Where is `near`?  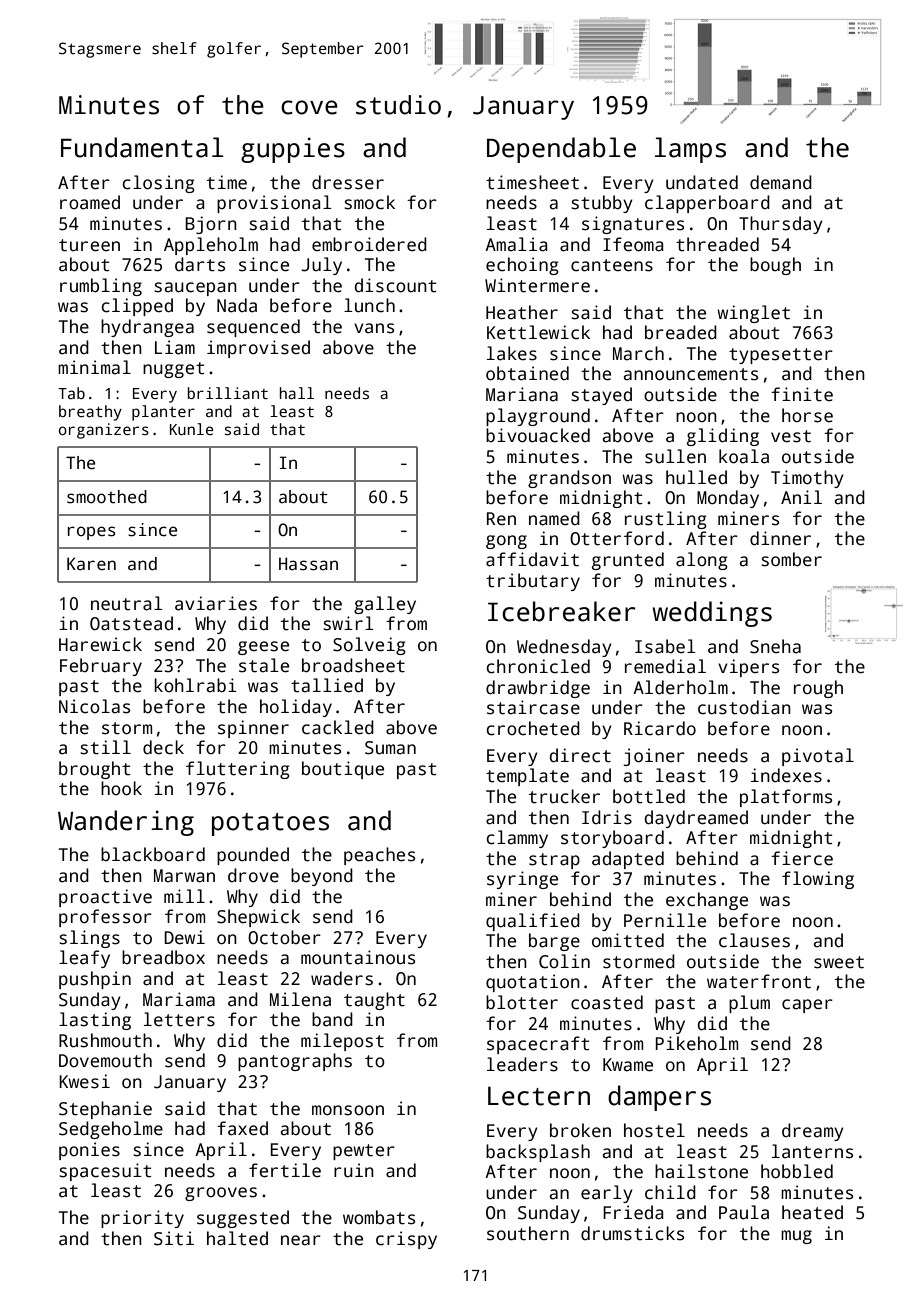
near is located at coordinates (301, 1240).
